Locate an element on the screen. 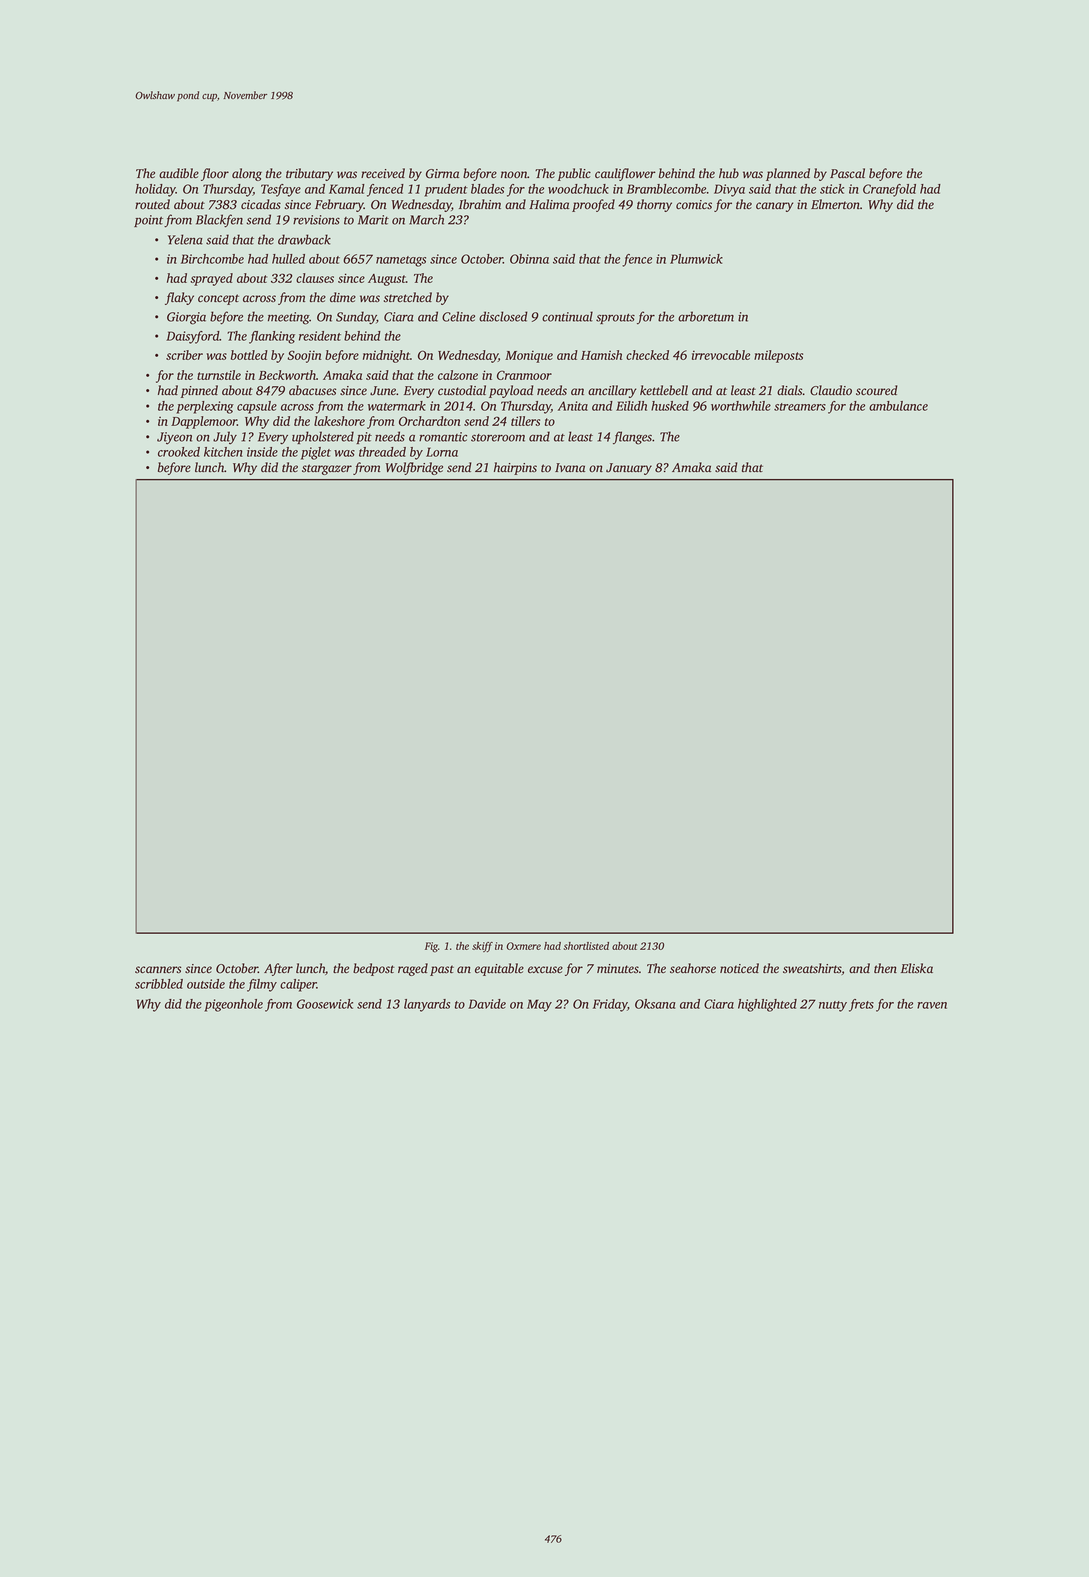  Oxmere is located at coordinates (523, 946).
